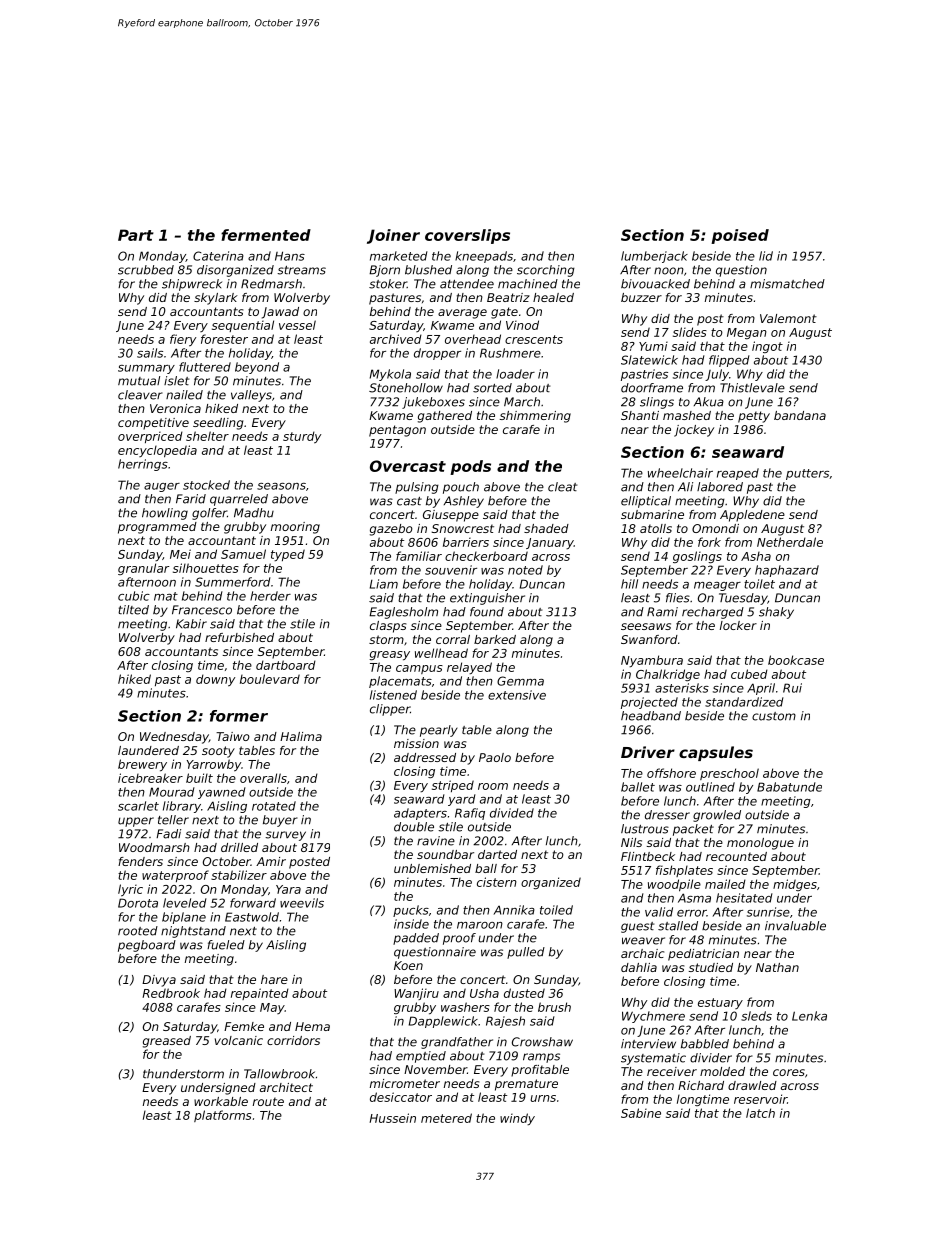 The width and height of the image is (952, 1233). What do you see at coordinates (648, 856) in the image?
I see `Flintbeck` at bounding box center [648, 856].
